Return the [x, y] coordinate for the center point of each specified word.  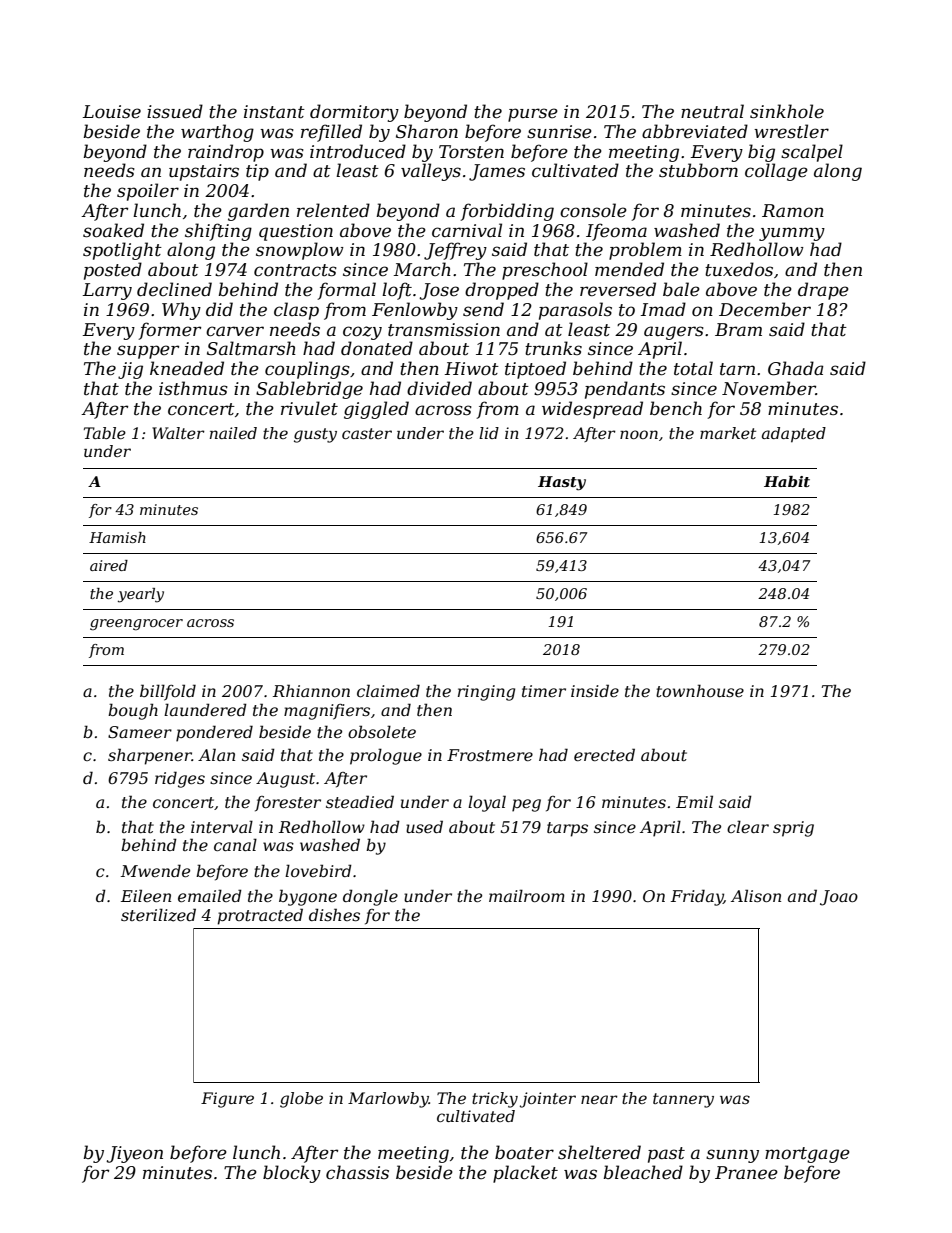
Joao [839, 898]
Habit [787, 481]
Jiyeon [134, 1154]
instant [274, 112]
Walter [178, 433]
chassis [357, 1172]
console [593, 210]
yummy [792, 234]
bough [133, 711]
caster [367, 433]
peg [526, 805]
